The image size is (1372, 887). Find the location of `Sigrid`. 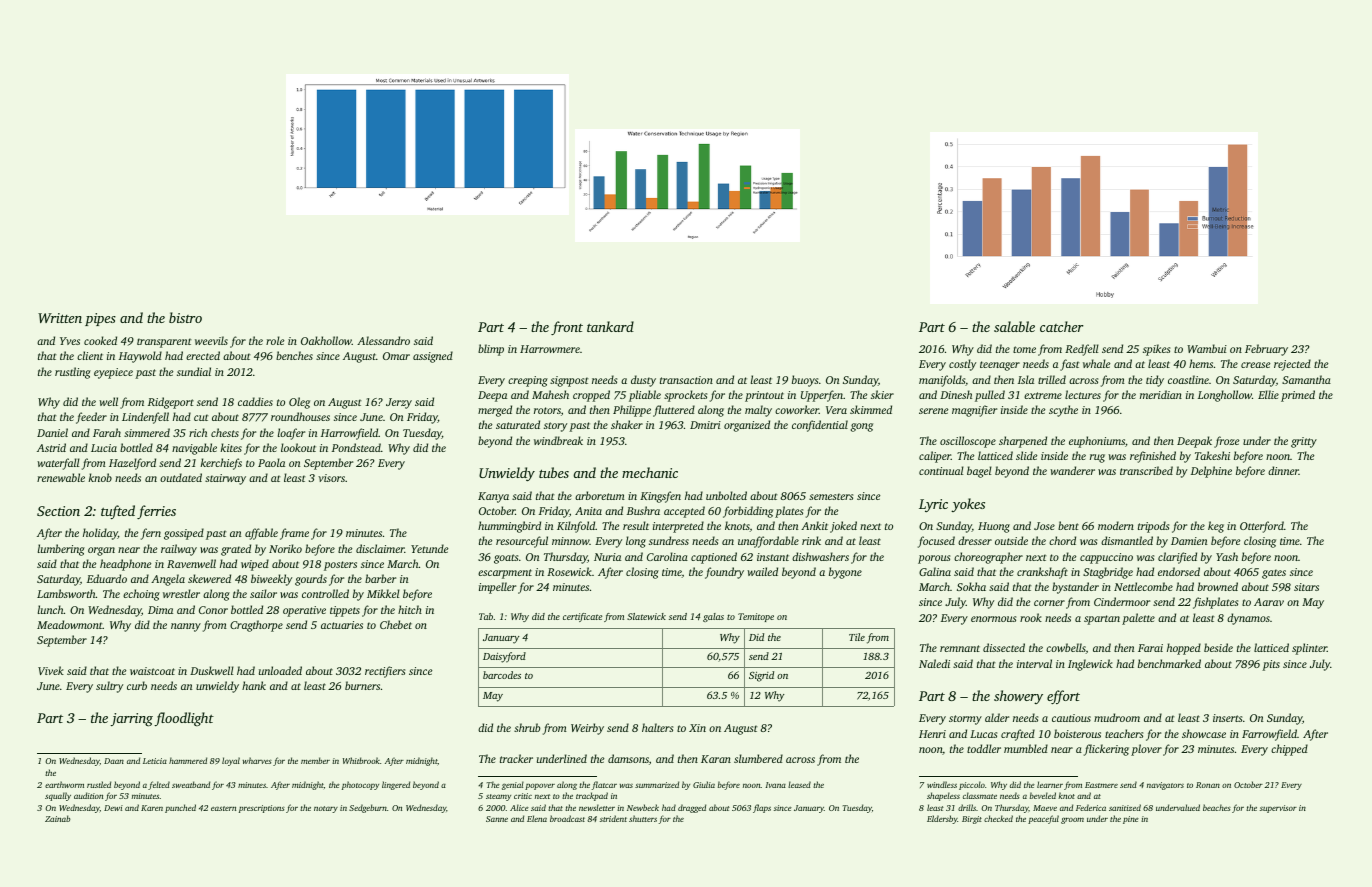

Sigrid is located at coordinates (761, 676).
